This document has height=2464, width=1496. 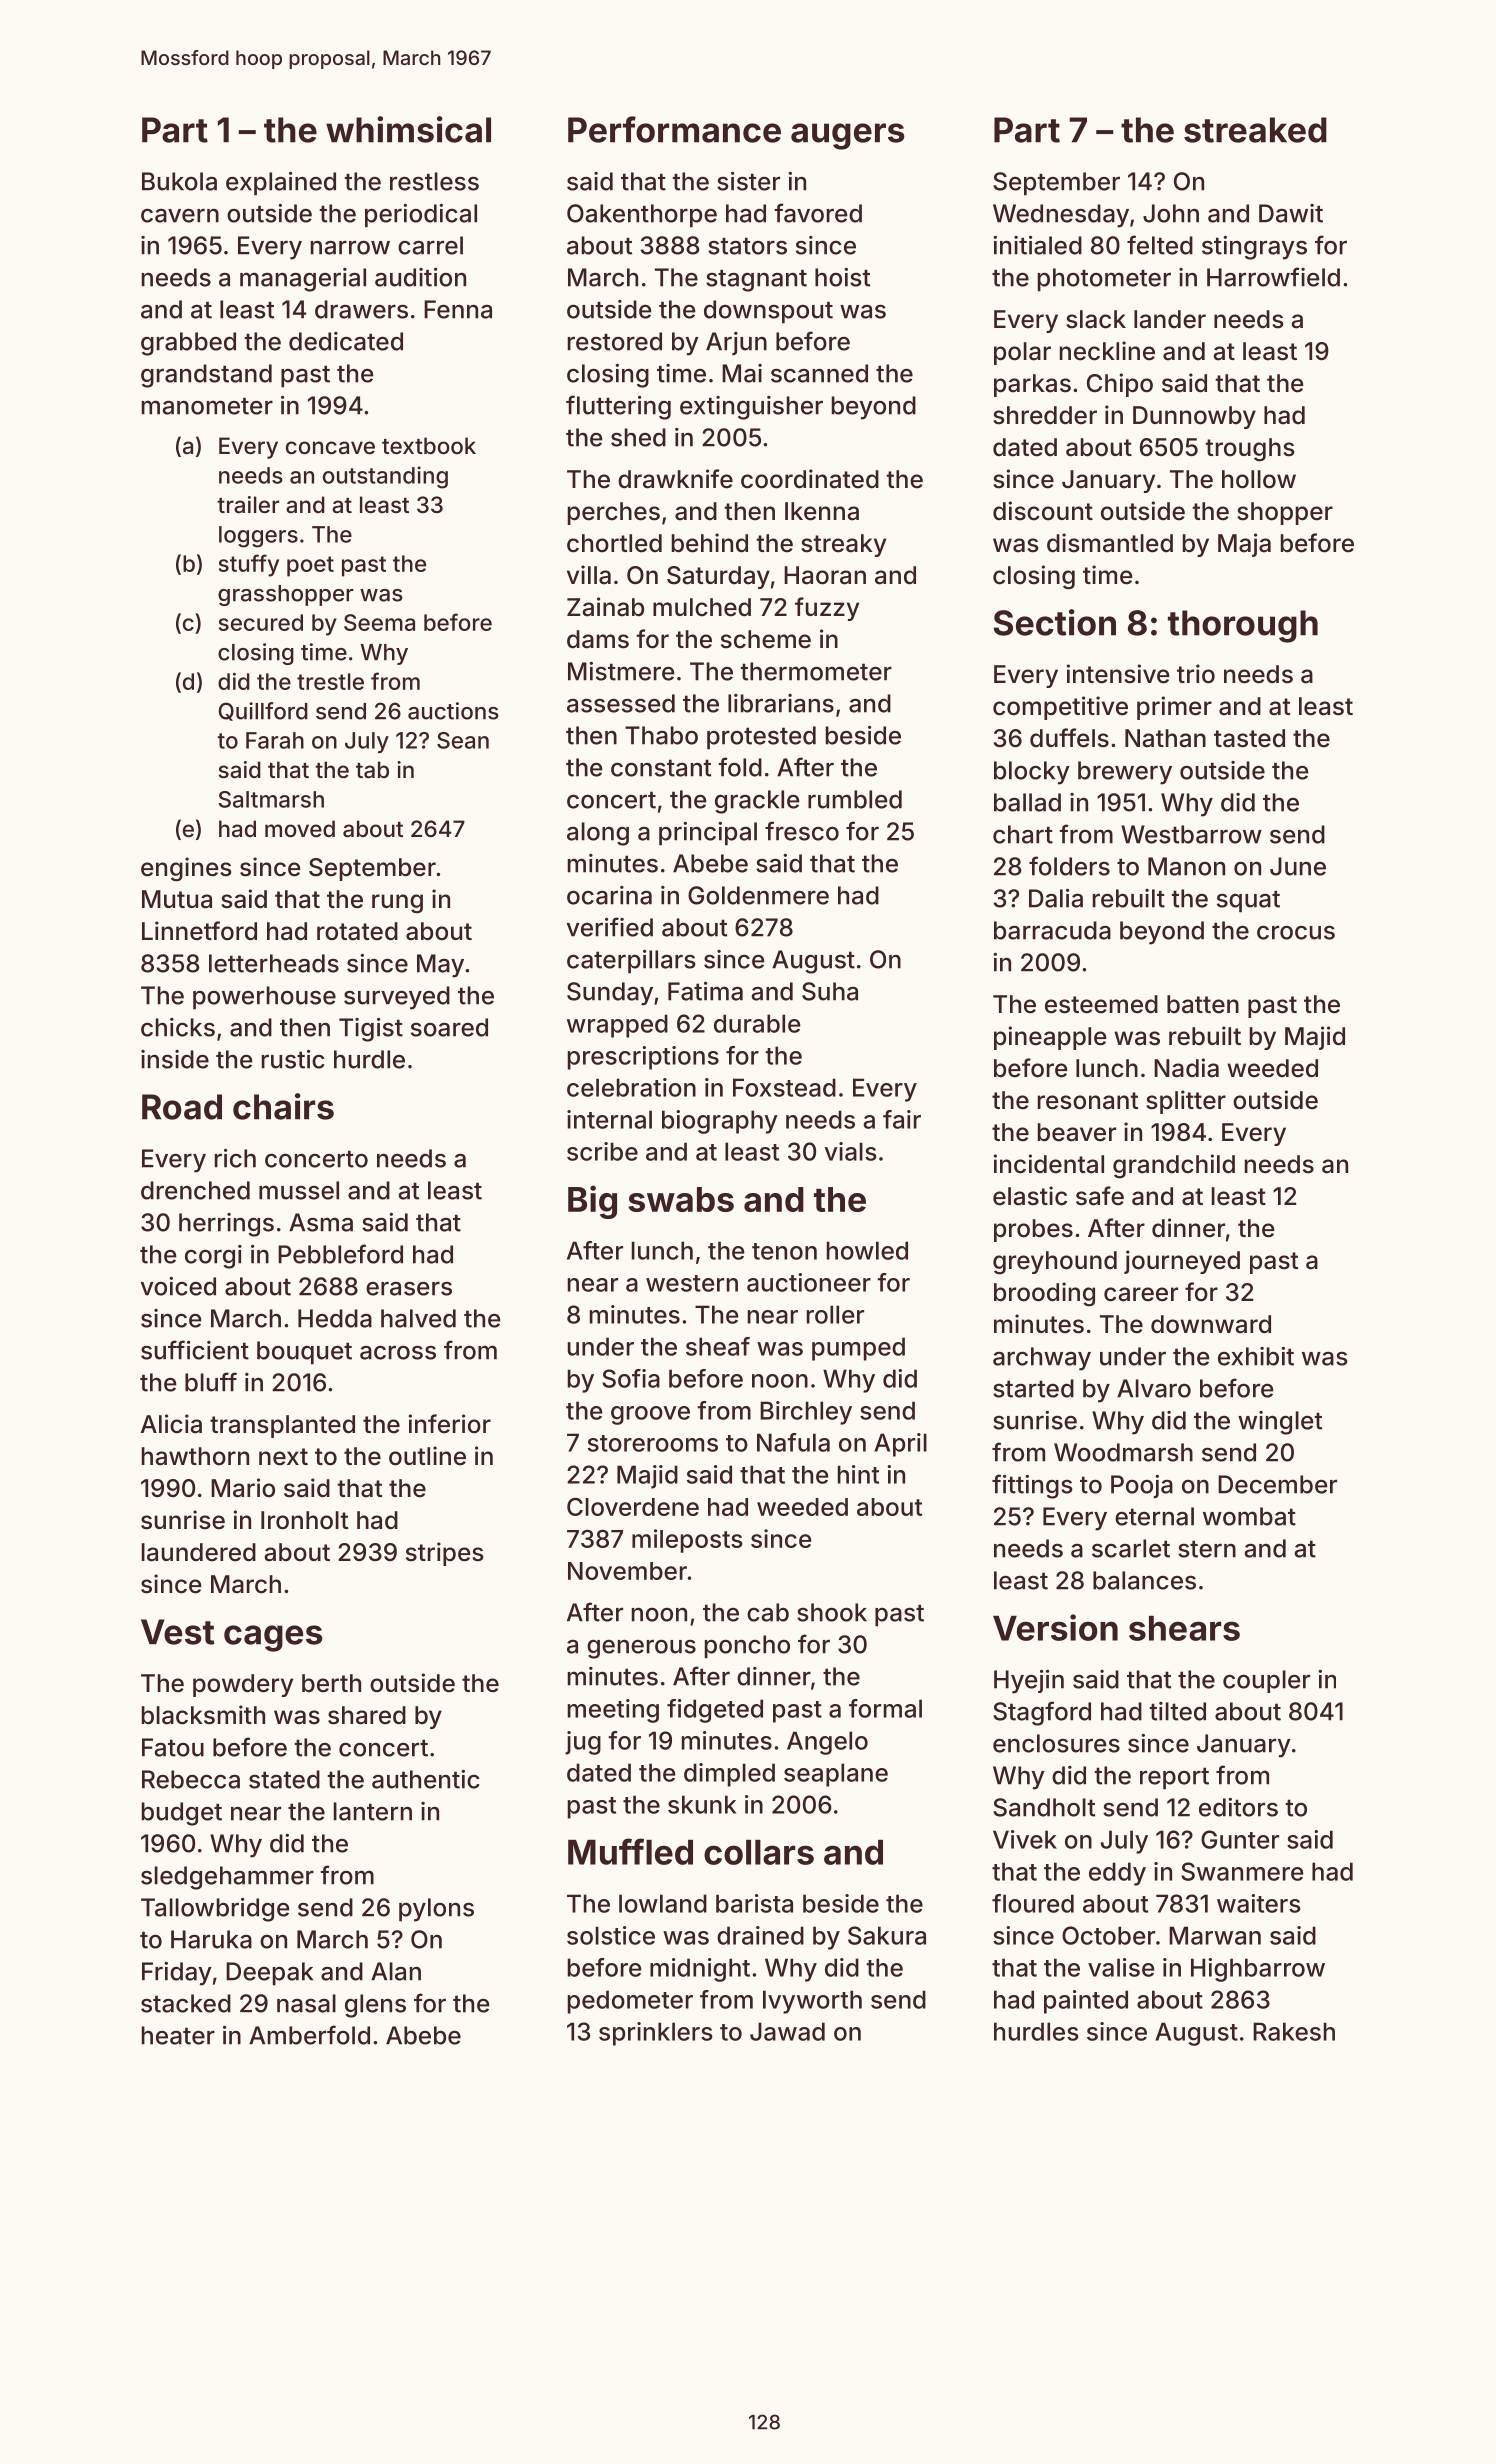 What do you see at coordinates (1291, 213) in the document?
I see `Dawit` at bounding box center [1291, 213].
